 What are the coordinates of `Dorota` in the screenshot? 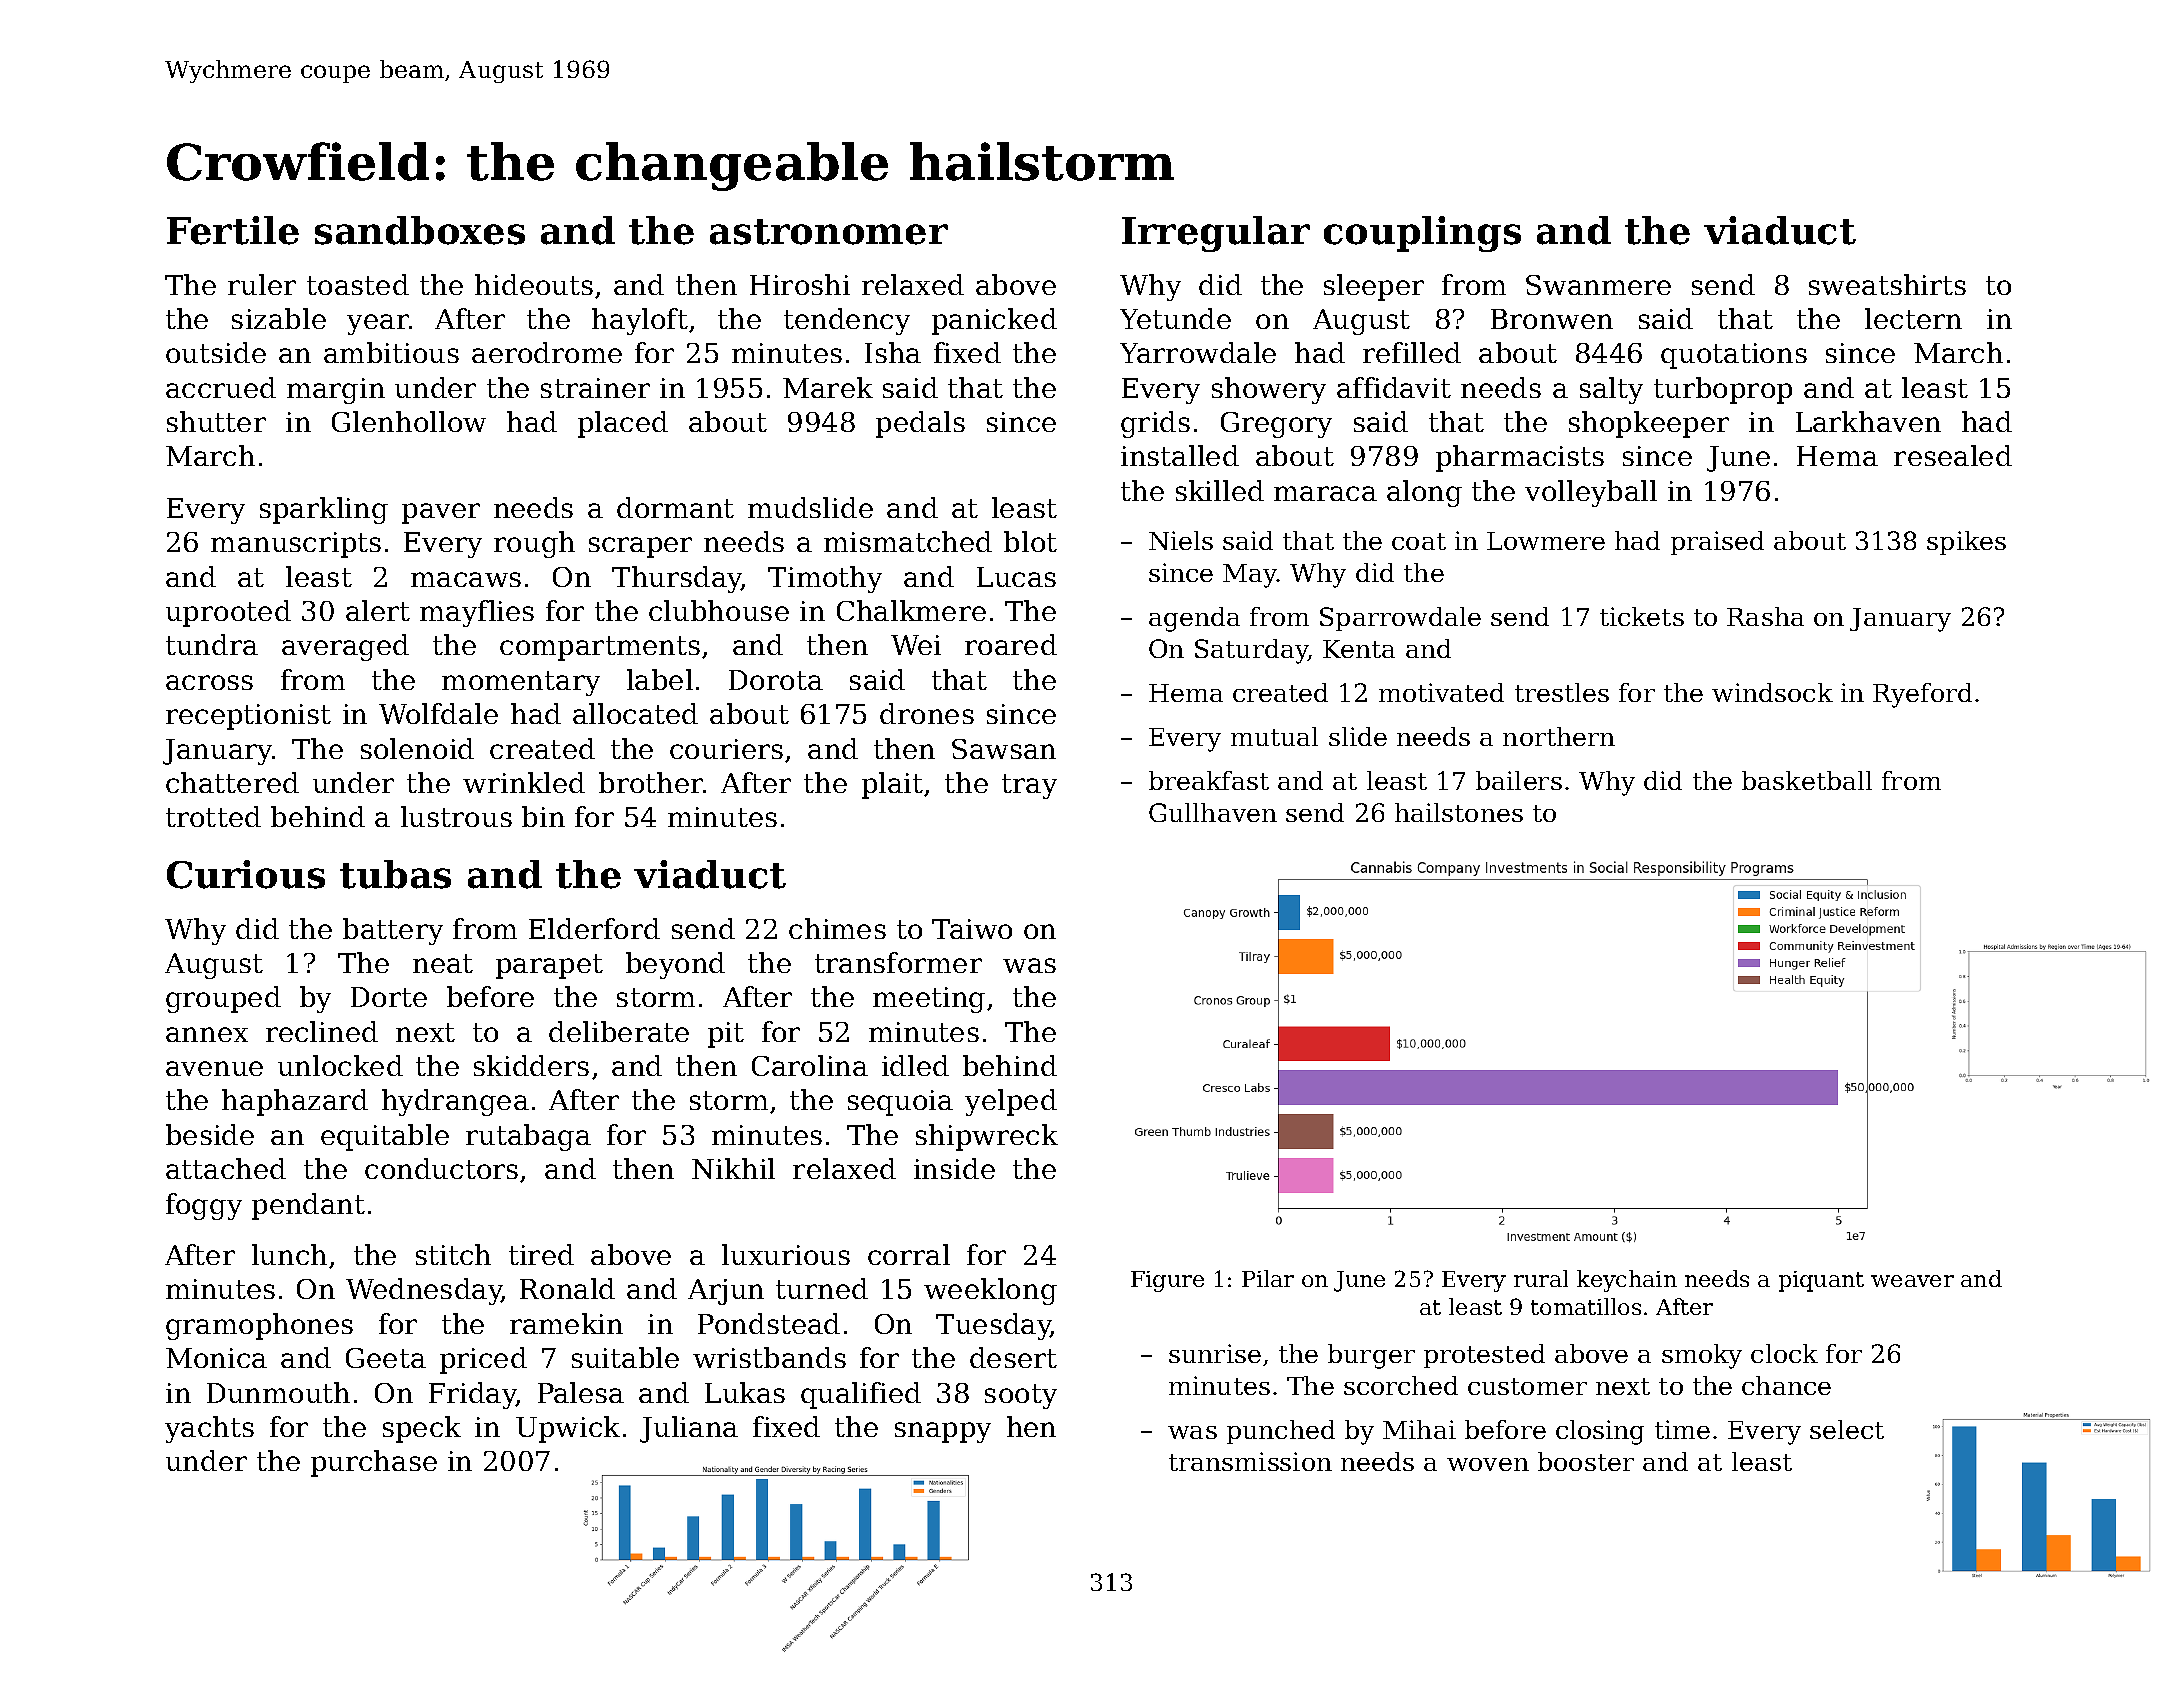 It's located at (776, 680).
